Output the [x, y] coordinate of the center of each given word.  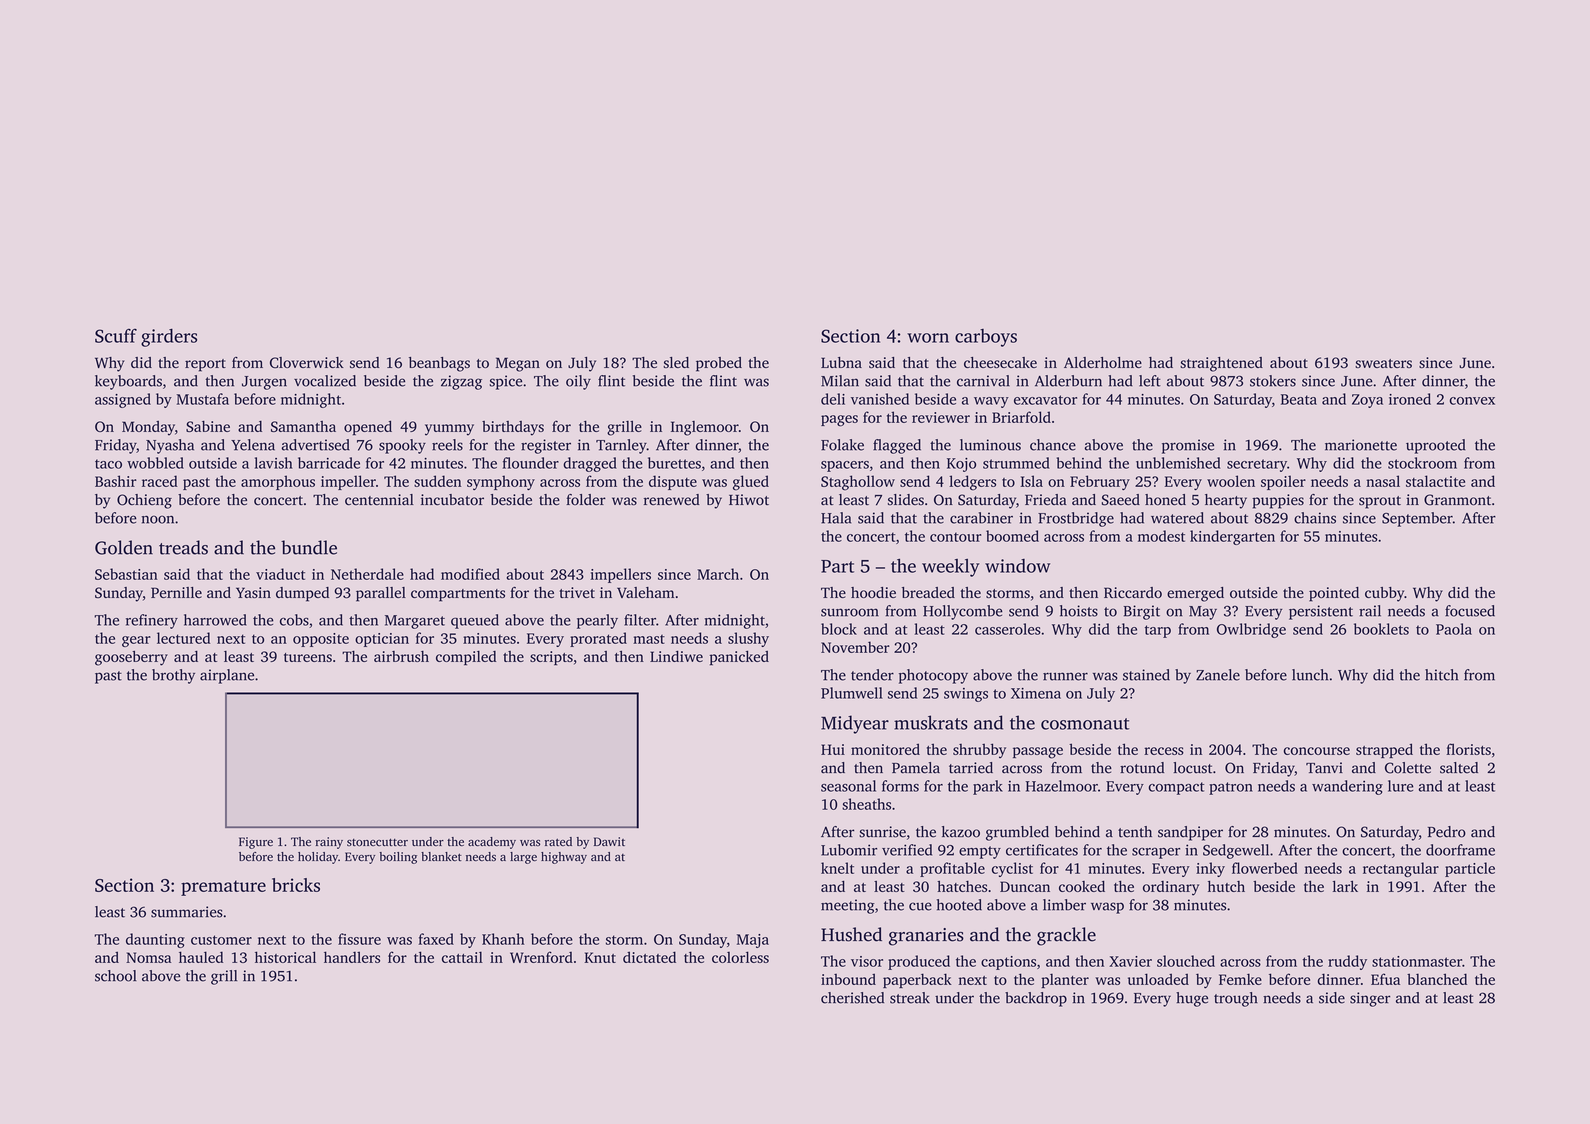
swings [966, 695]
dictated [649, 957]
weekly [951, 568]
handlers [352, 957]
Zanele [1218, 675]
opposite [321, 640]
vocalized [325, 381]
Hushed [851, 934]
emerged [1195, 594]
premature [223, 888]
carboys [986, 338]
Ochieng [144, 501]
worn [928, 338]
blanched [1437, 979]
